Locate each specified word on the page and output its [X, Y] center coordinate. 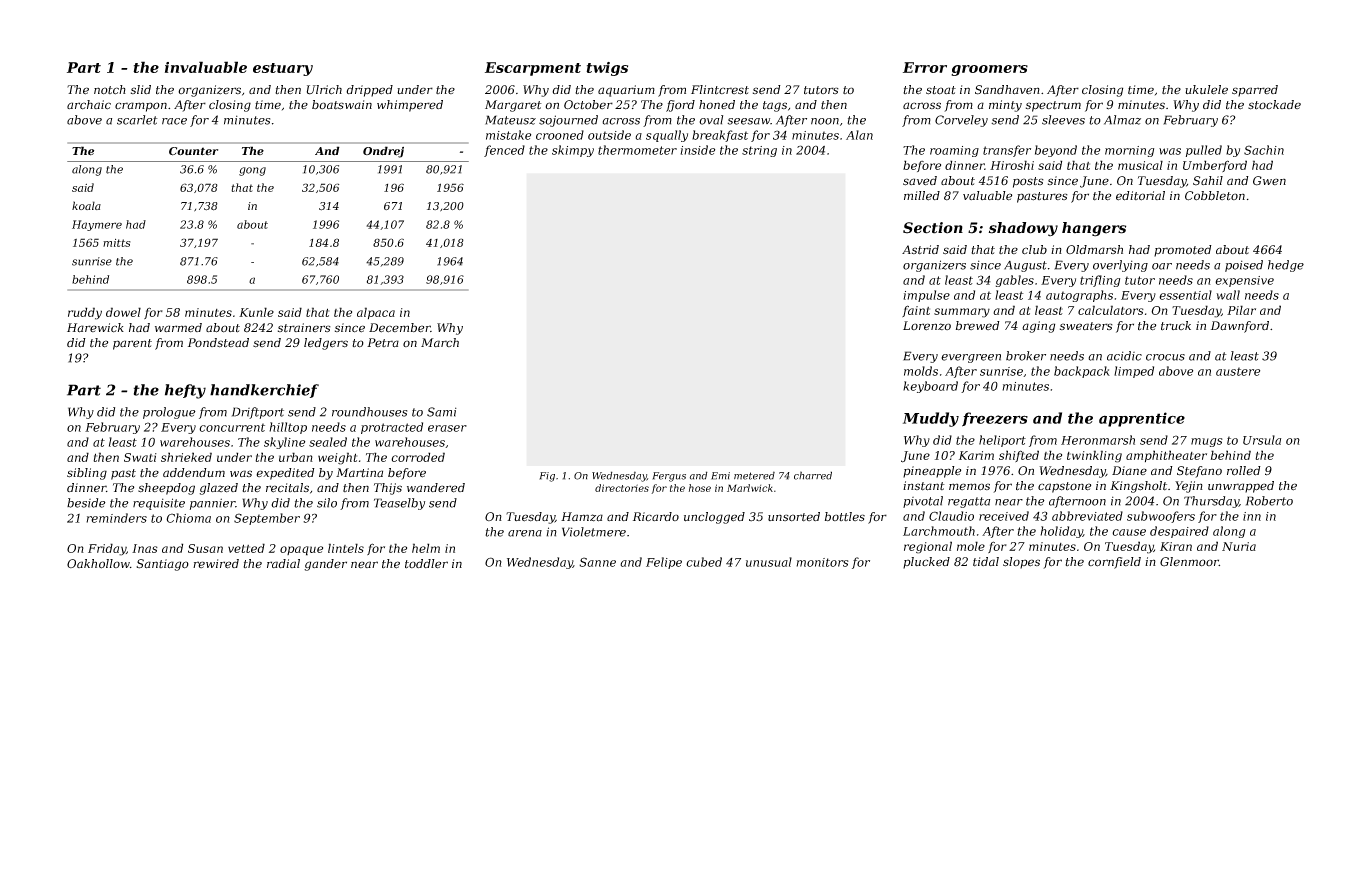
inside [697, 150]
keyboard [930, 387]
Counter [193, 151]
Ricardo [656, 516]
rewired [216, 564]
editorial [1140, 196]
